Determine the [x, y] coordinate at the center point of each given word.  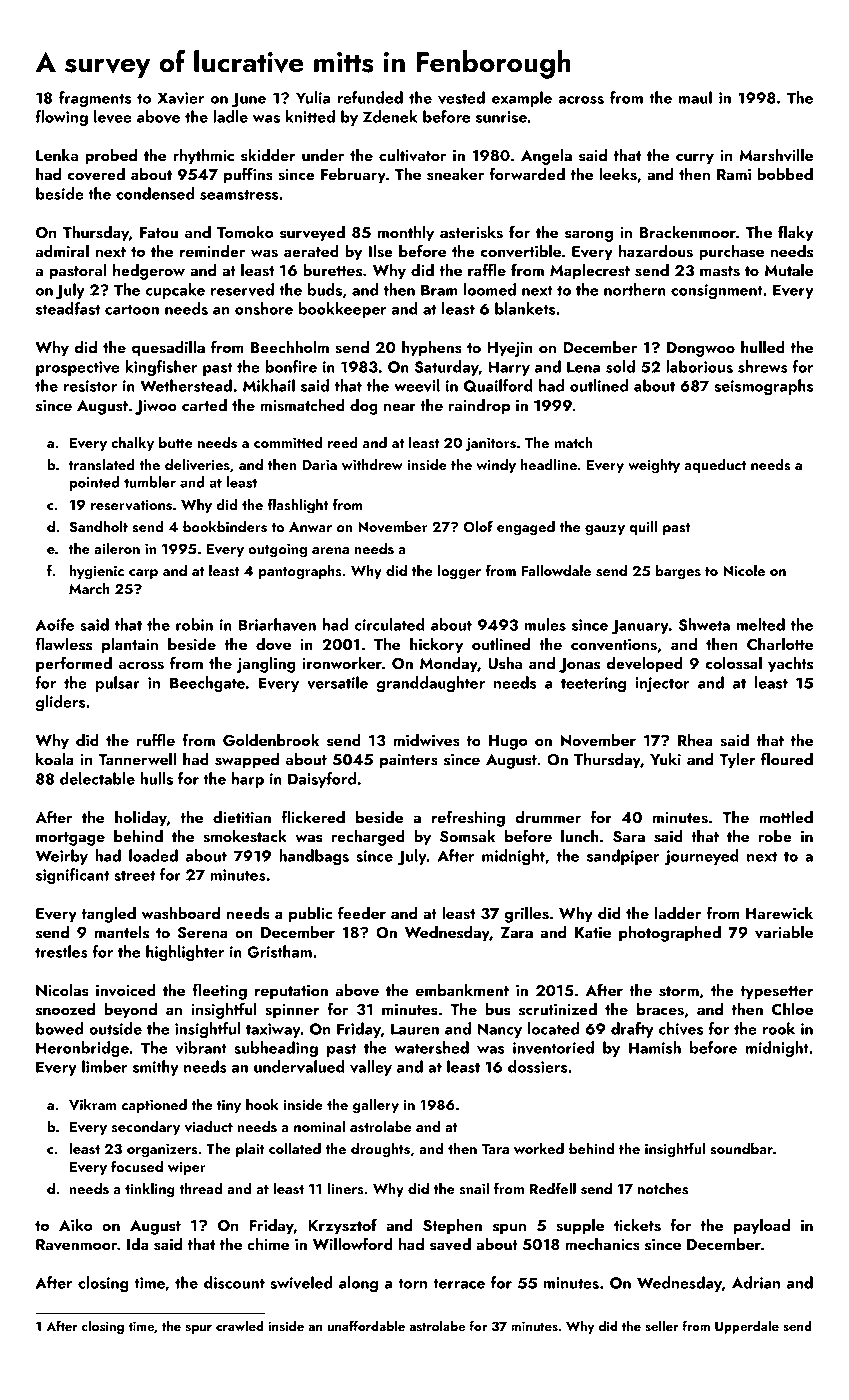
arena [330, 550]
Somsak [467, 836]
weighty [654, 466]
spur [198, 1329]
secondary [145, 1127]
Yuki [665, 759]
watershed [431, 1047]
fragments [95, 99]
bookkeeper [343, 310]
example [522, 99]
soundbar [741, 1148]
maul [695, 97]
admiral [62, 250]
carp [143, 574]
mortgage [70, 839]
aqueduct [715, 465]
